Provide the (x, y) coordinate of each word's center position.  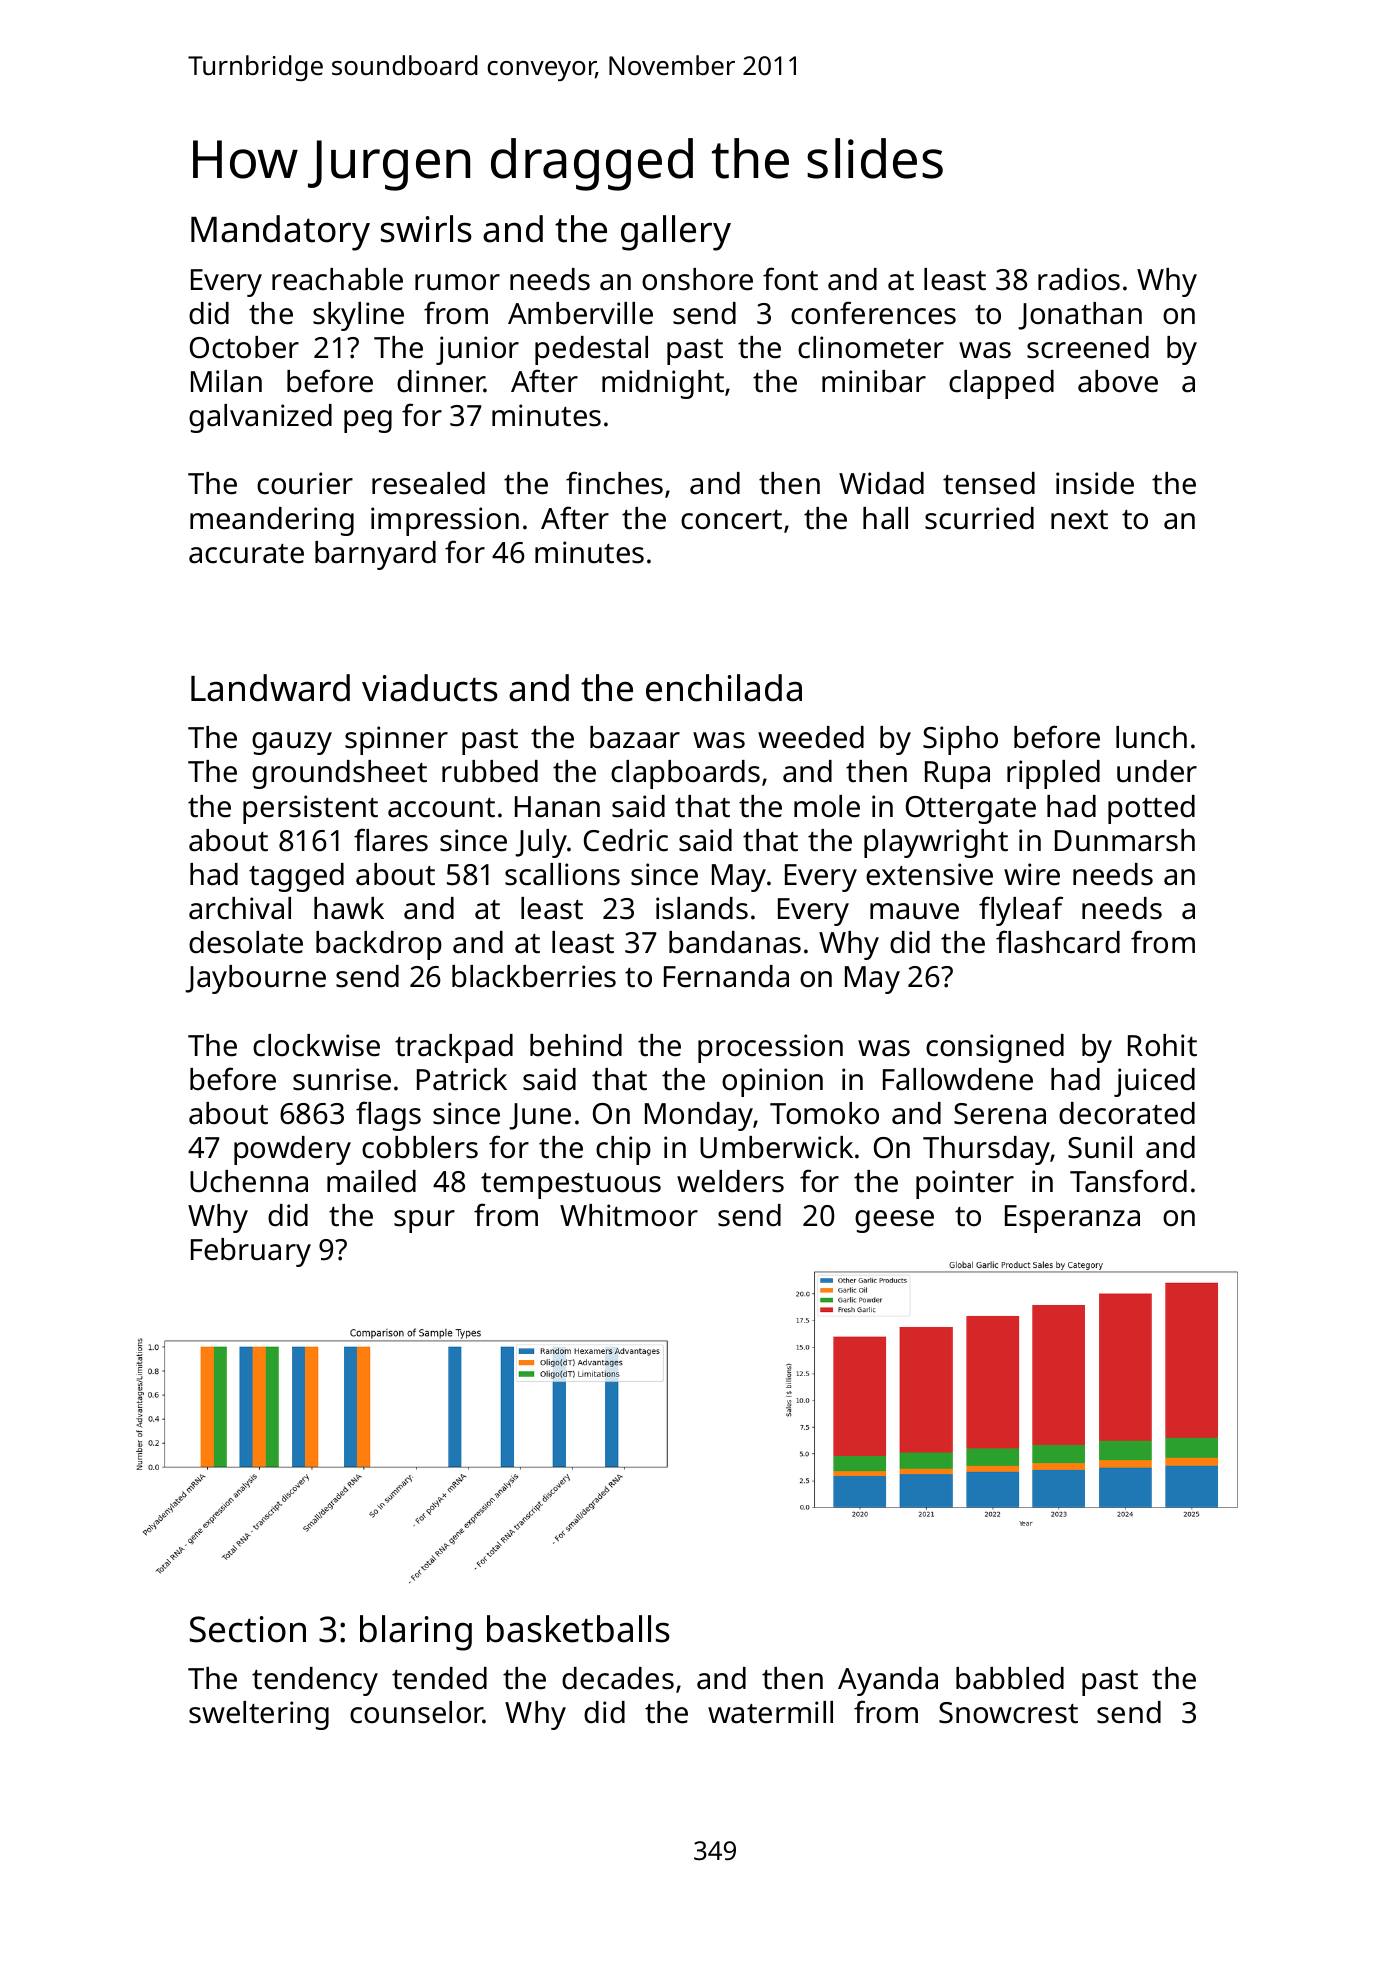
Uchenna (249, 1181)
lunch (1151, 737)
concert (731, 520)
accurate (246, 554)
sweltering (259, 1715)
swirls (426, 229)
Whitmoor (629, 1215)
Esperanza (1072, 1219)
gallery (676, 233)
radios (1079, 279)
